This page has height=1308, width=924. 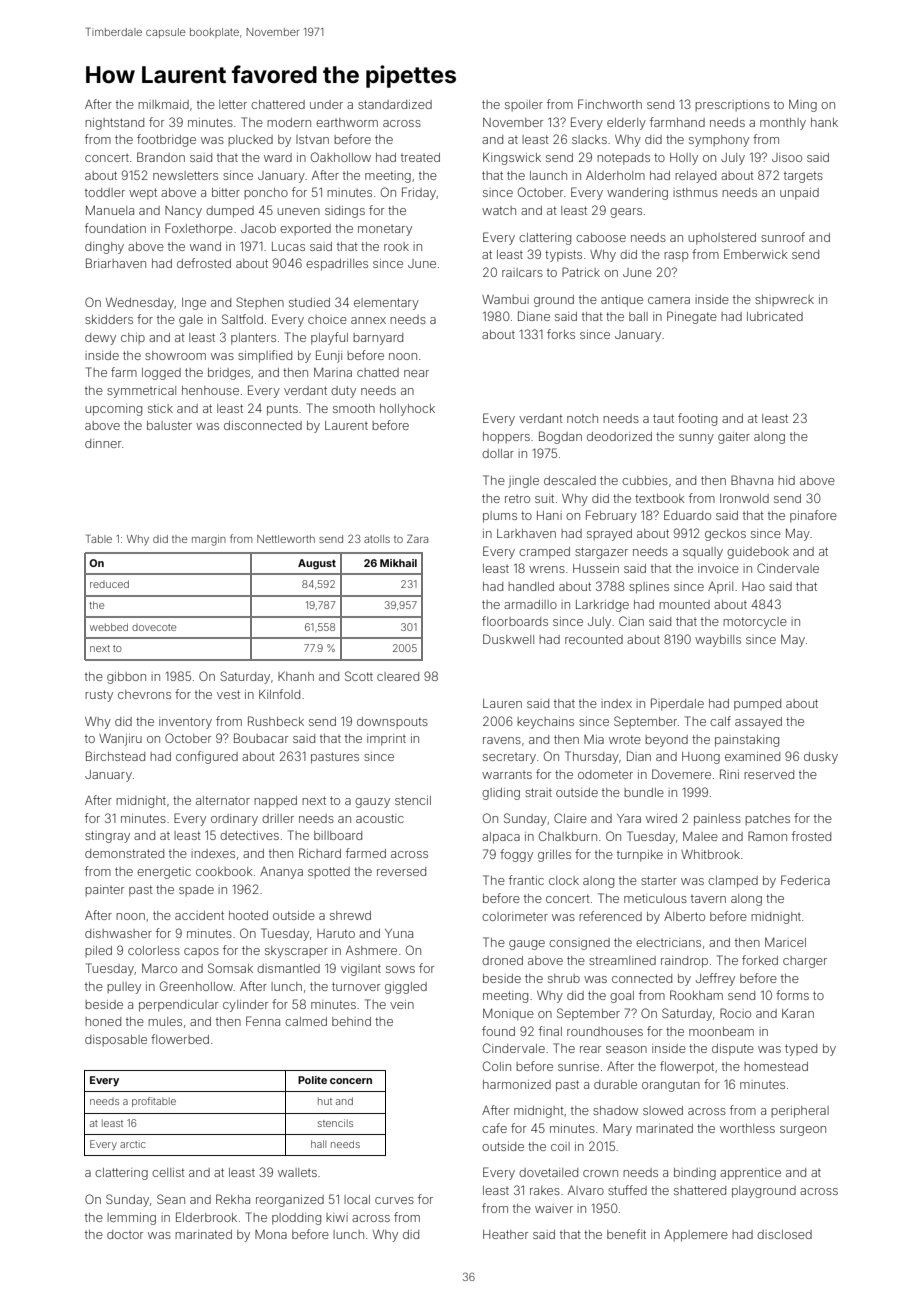 I want to click on launch, so click(x=548, y=175).
